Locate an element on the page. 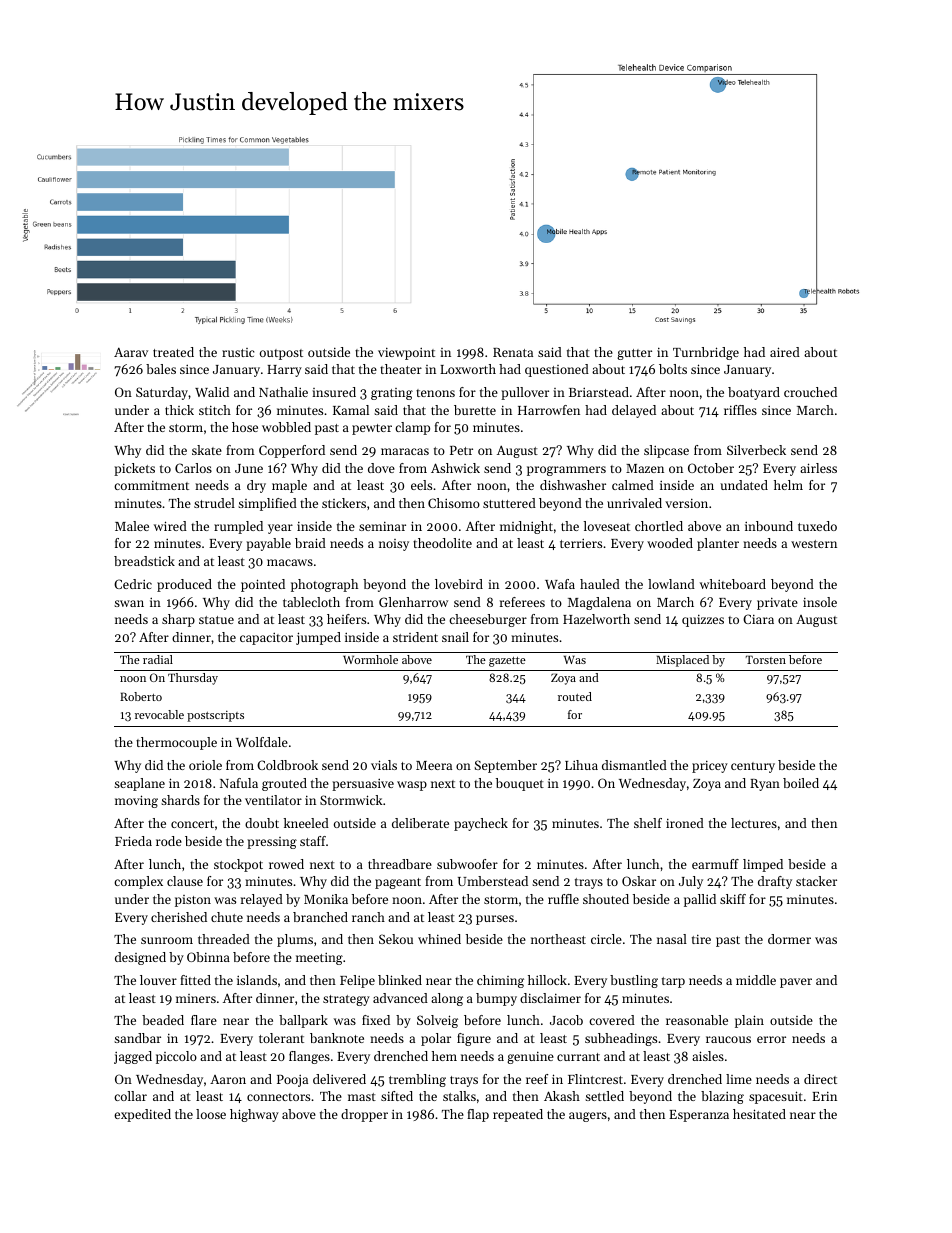  Renata is located at coordinates (513, 352).
